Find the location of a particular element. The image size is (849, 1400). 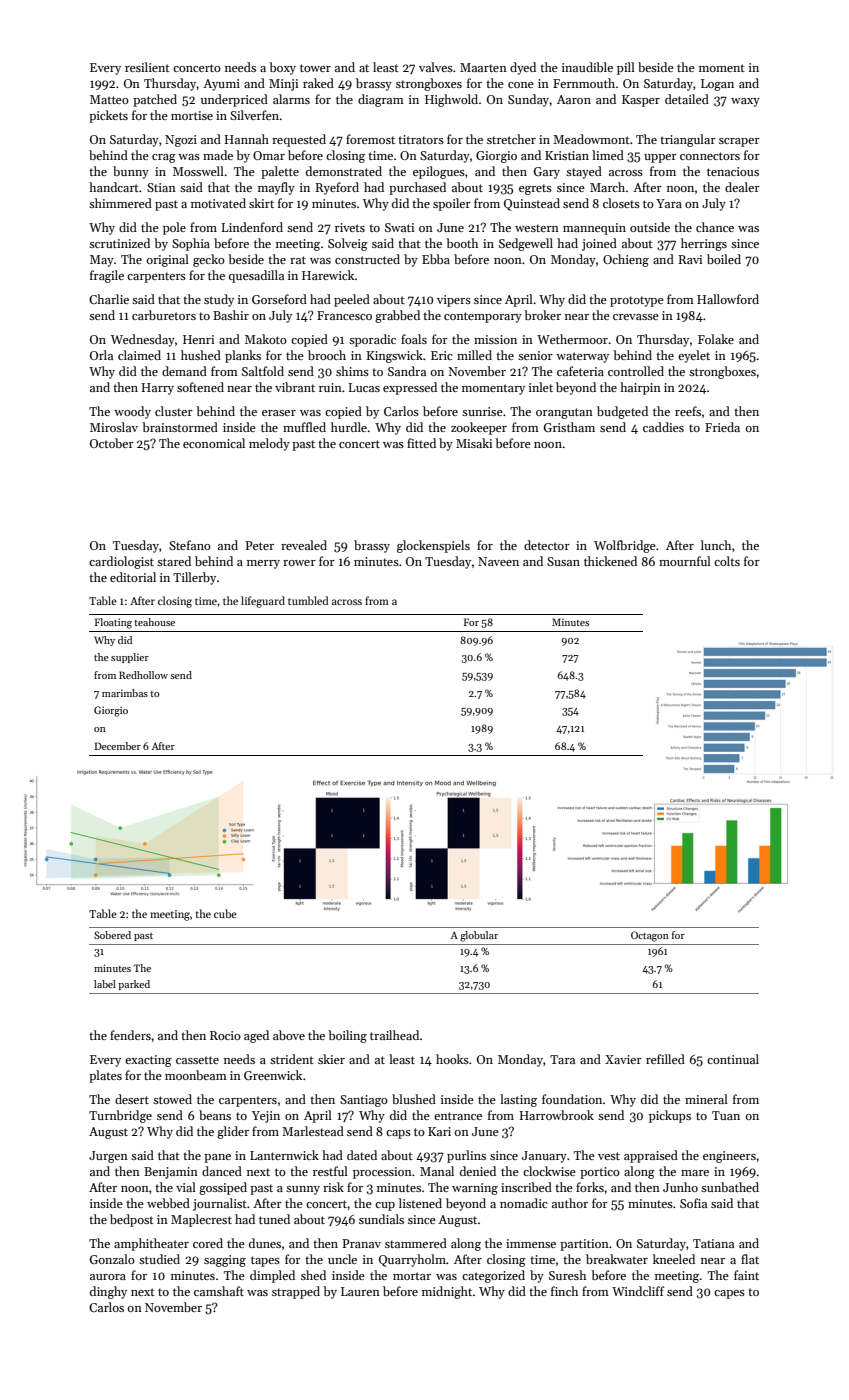

strapped is located at coordinates (296, 1292).
